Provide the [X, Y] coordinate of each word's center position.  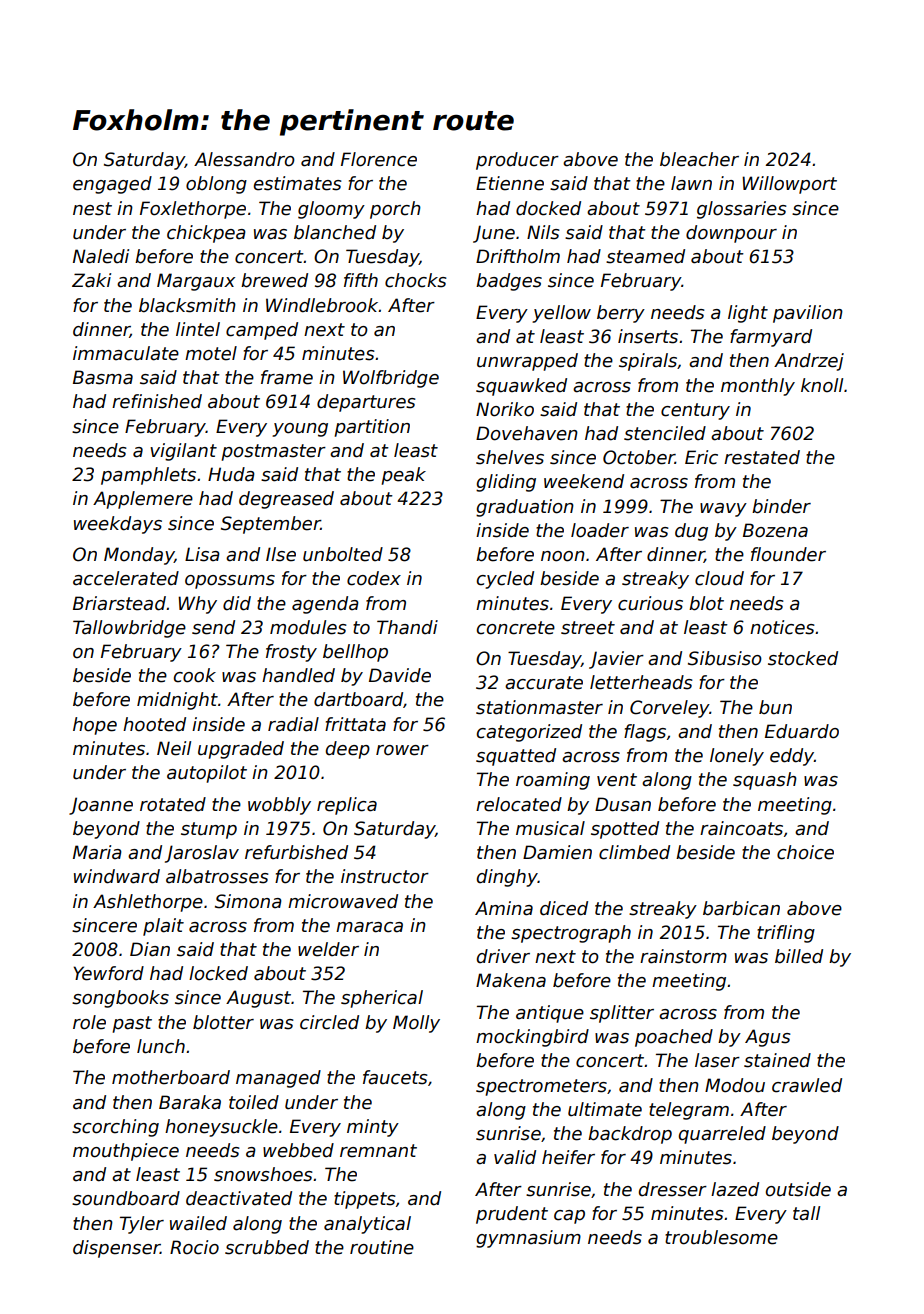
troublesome [721, 1237]
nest [92, 209]
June [494, 234]
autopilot [207, 774]
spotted [625, 830]
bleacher [699, 159]
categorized [529, 733]
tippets [365, 1200]
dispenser [116, 1249]
